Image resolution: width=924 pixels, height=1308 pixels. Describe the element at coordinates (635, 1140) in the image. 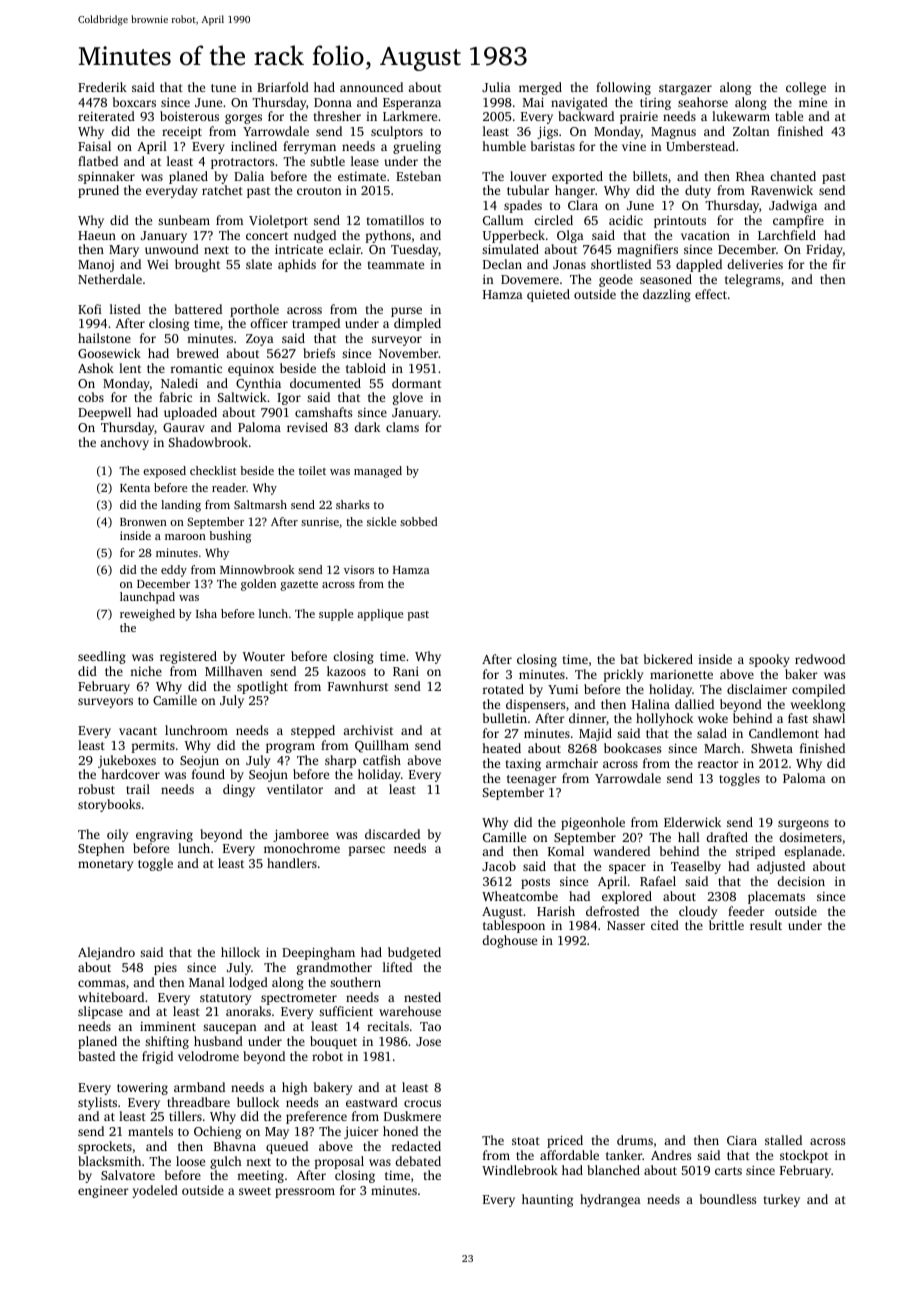

I see `drums` at that location.
